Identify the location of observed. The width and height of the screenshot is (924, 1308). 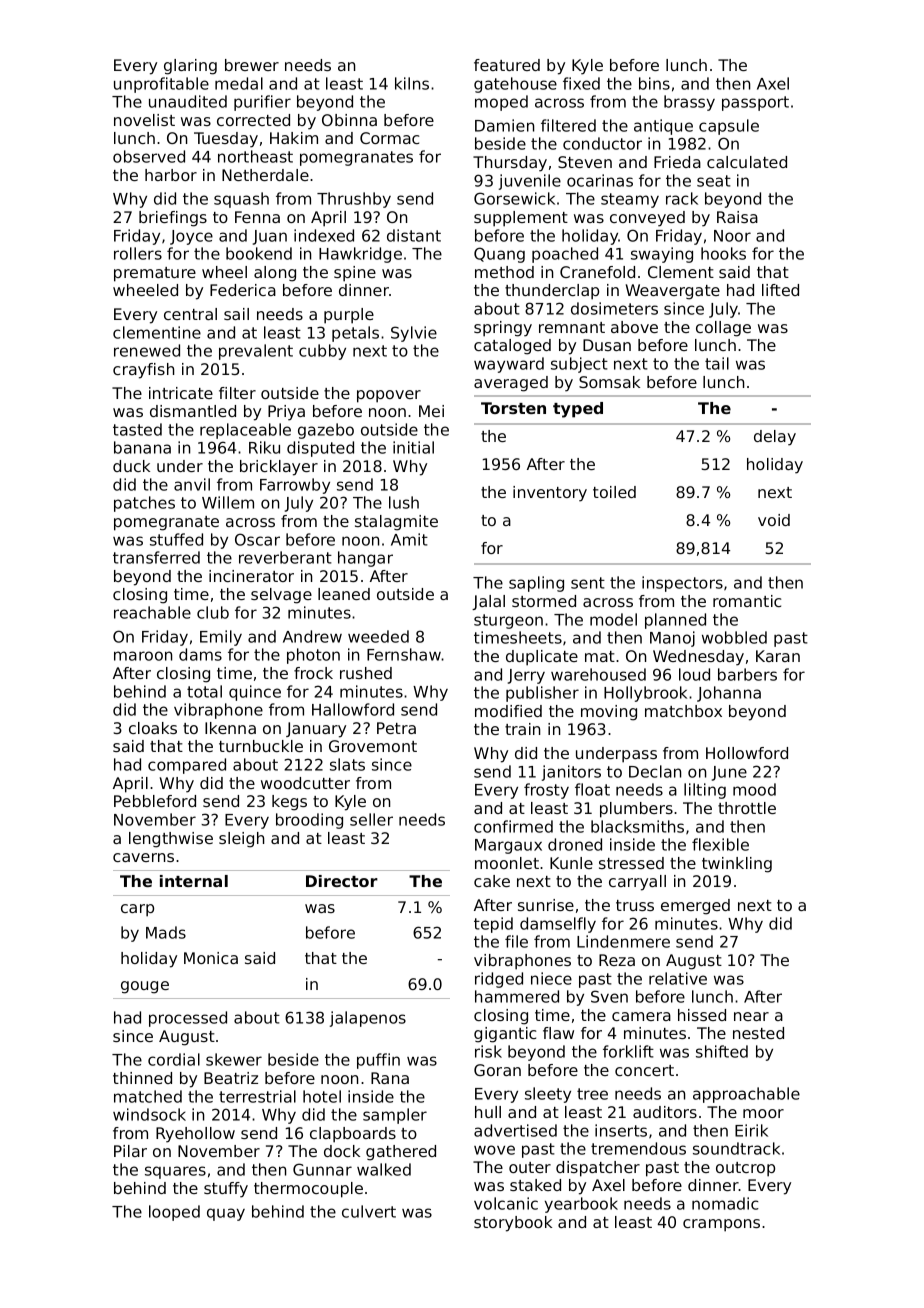
(149, 156).
